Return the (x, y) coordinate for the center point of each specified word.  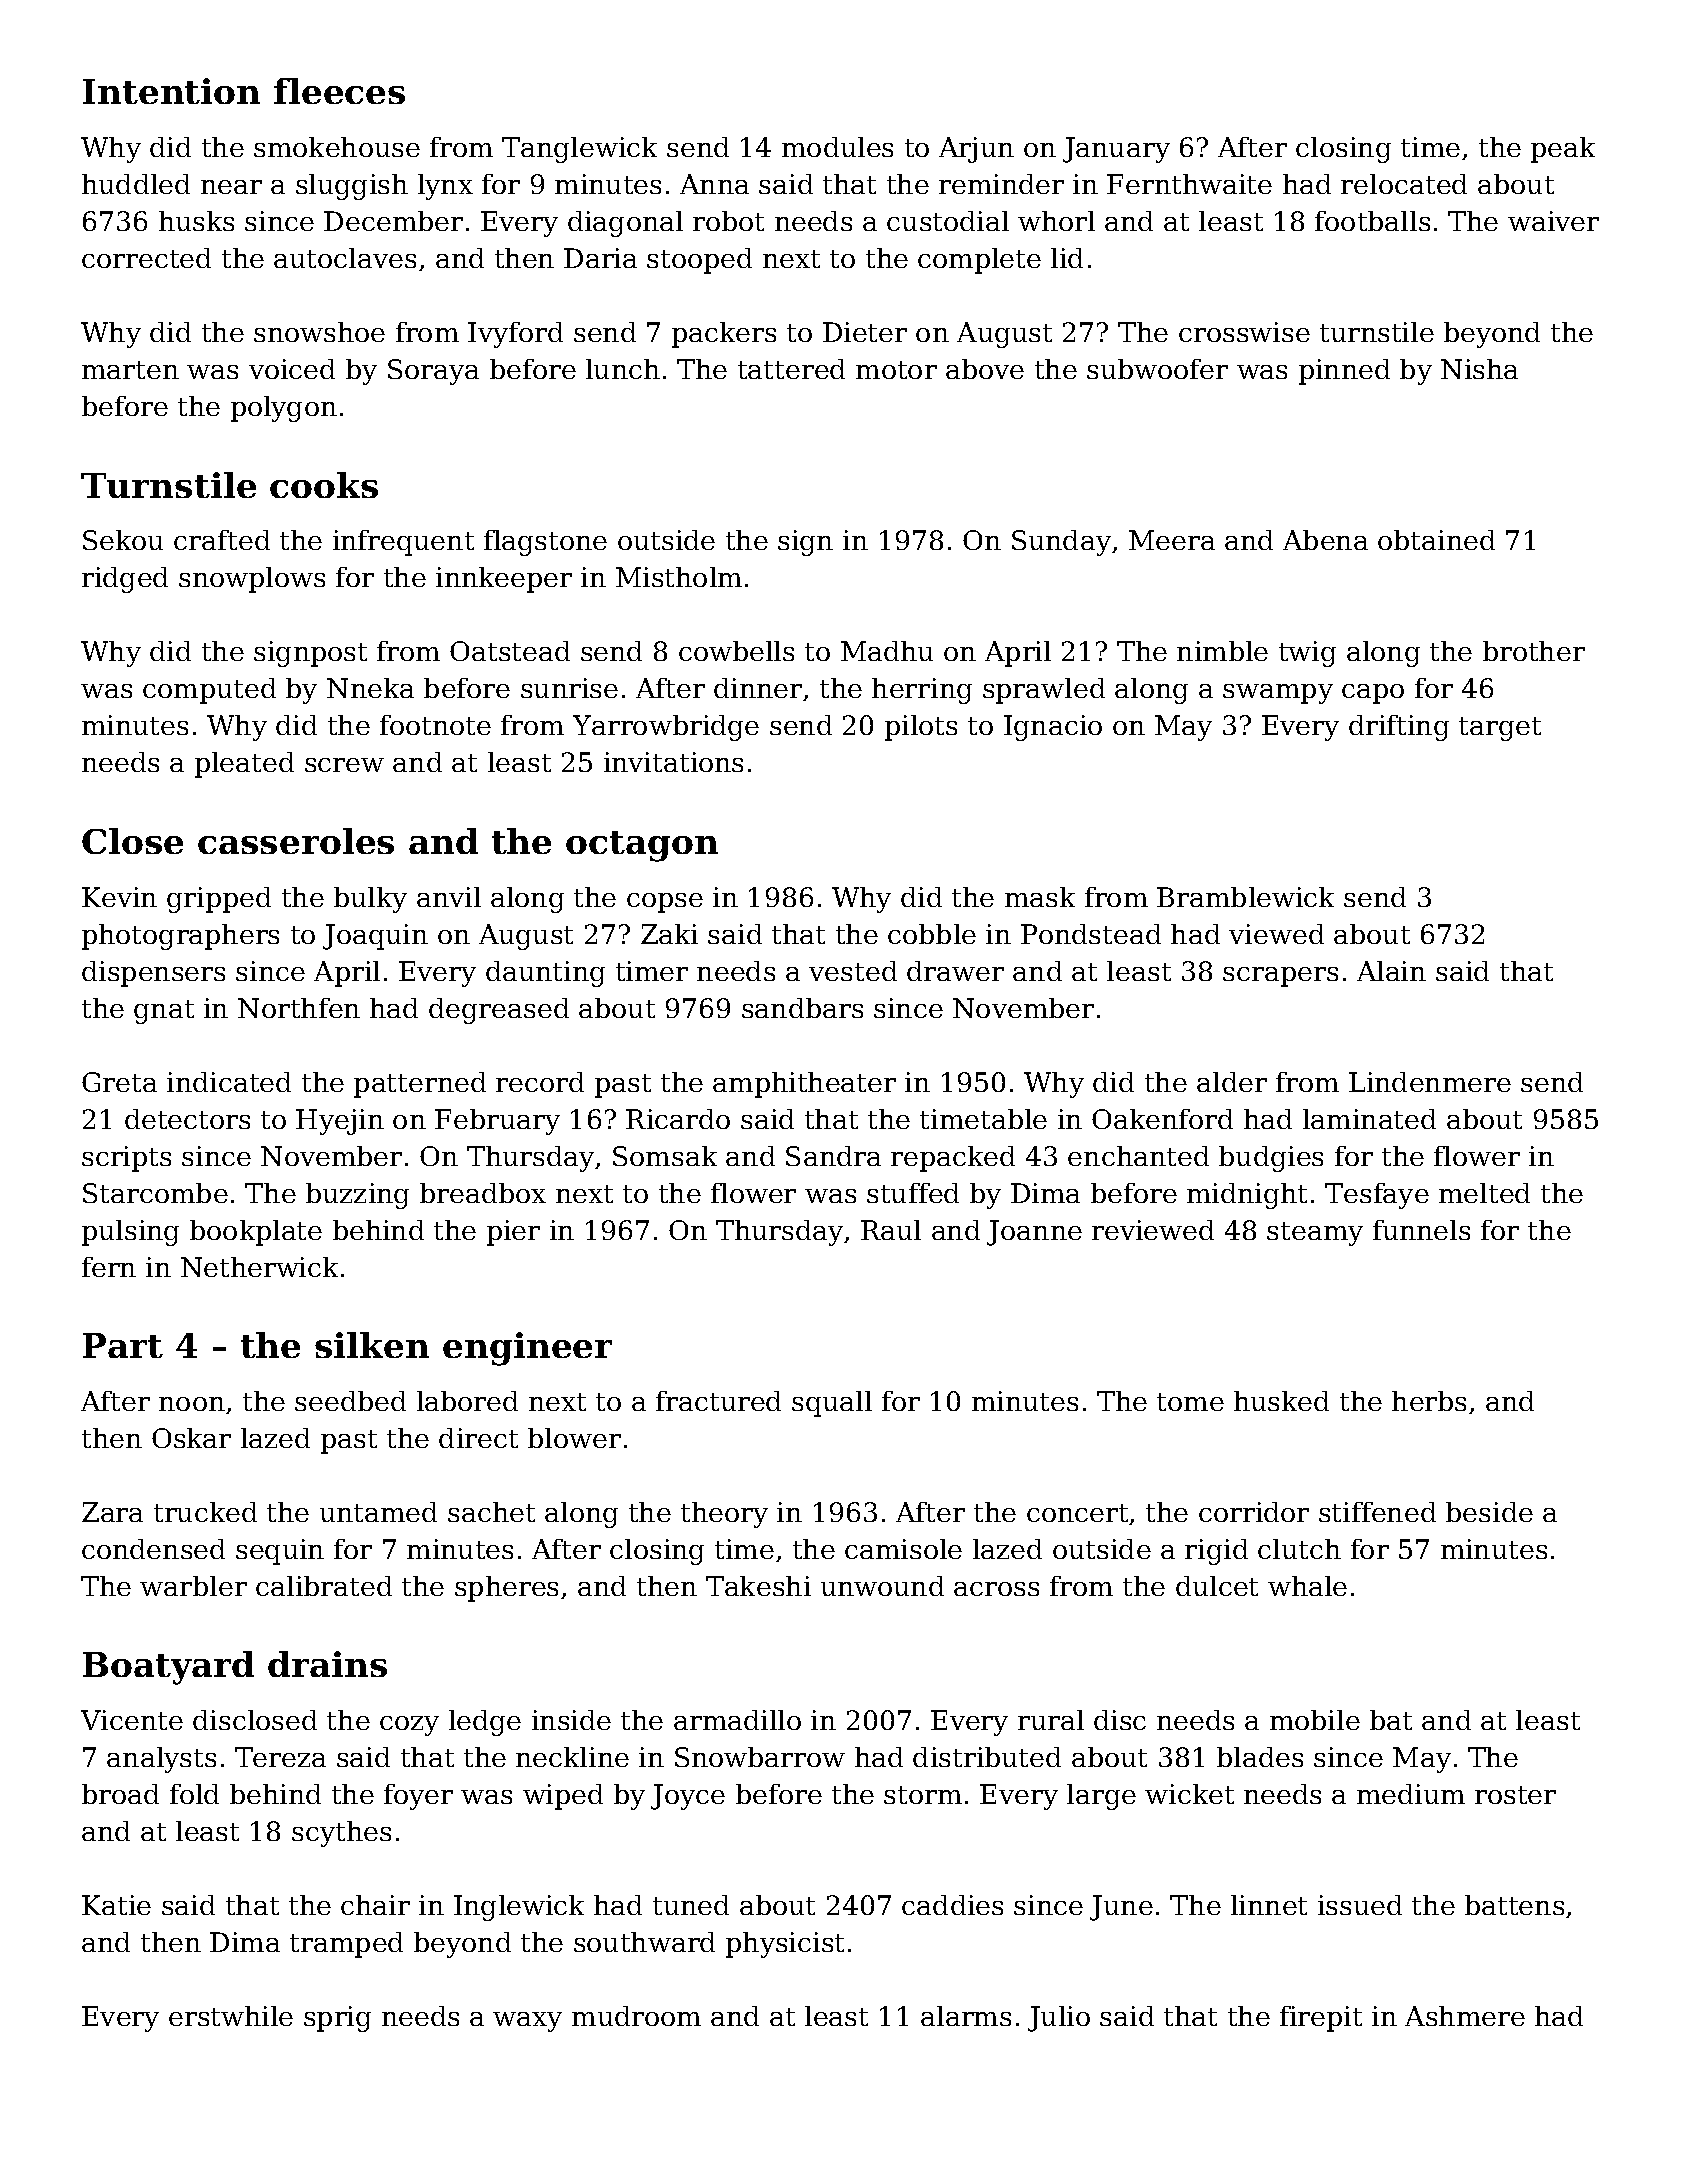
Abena (1325, 540)
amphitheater (804, 1085)
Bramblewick (1245, 897)
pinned (1344, 372)
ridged (125, 580)
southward (644, 1942)
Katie (116, 1905)
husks (196, 221)
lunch (623, 369)
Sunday (1061, 543)
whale (1307, 1586)
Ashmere (1465, 2016)
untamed (378, 1512)
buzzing (357, 1196)
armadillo (737, 1720)
